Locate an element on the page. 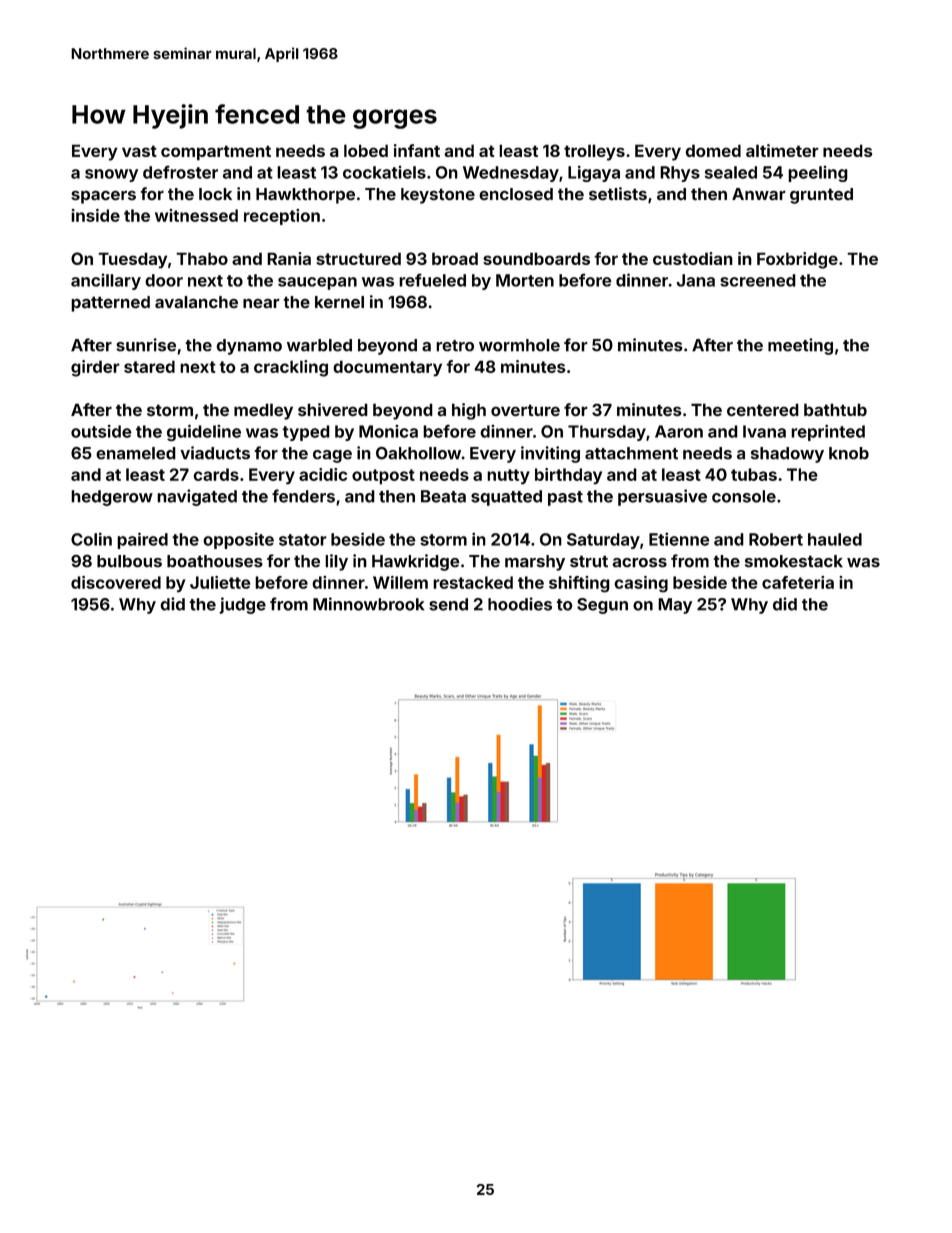 This document has width=952, height=1233. bathtub is located at coordinates (835, 409).
